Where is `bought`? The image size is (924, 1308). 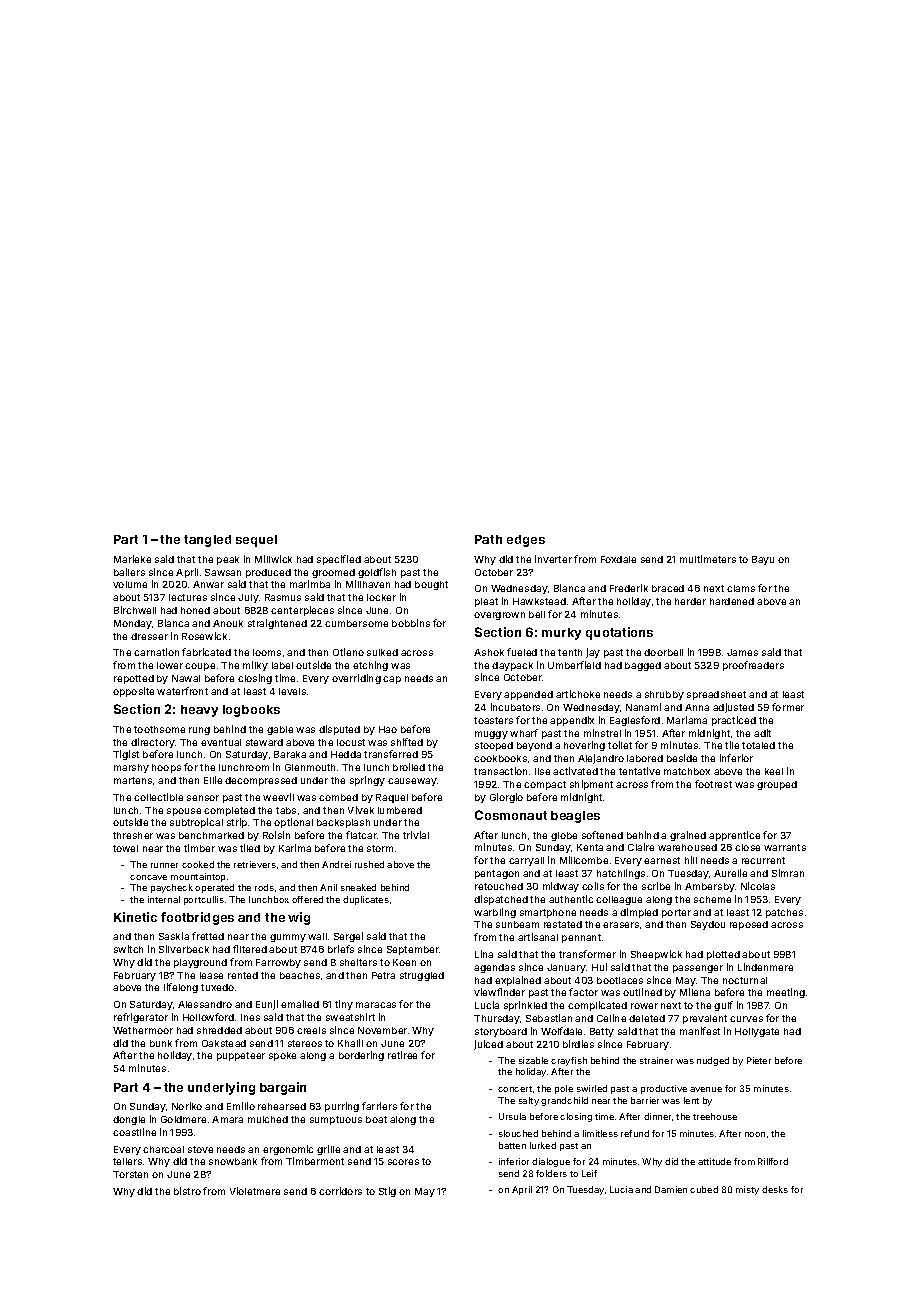
bought is located at coordinates (431, 585).
